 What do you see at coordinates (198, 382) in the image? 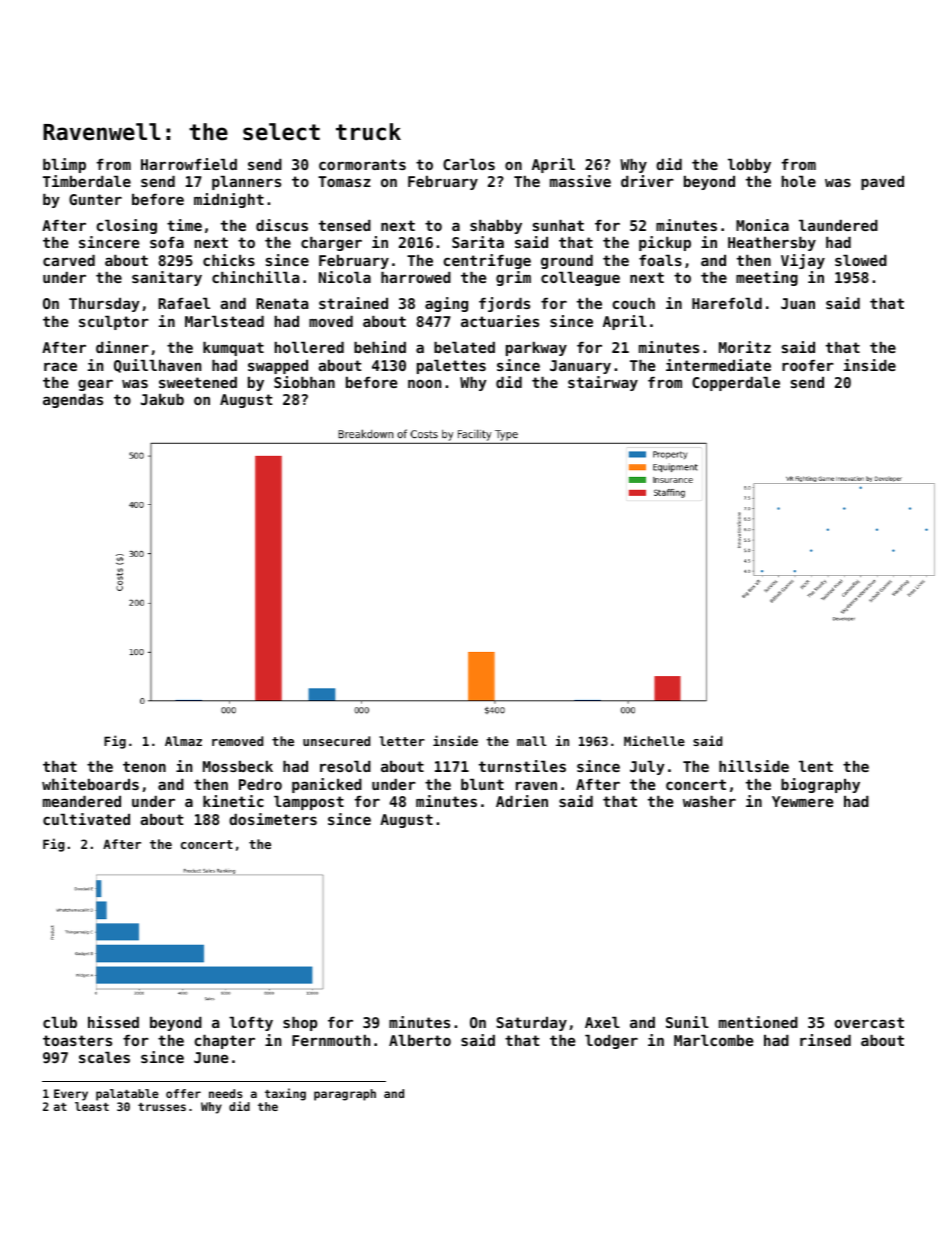
I see `sweetened` at bounding box center [198, 382].
